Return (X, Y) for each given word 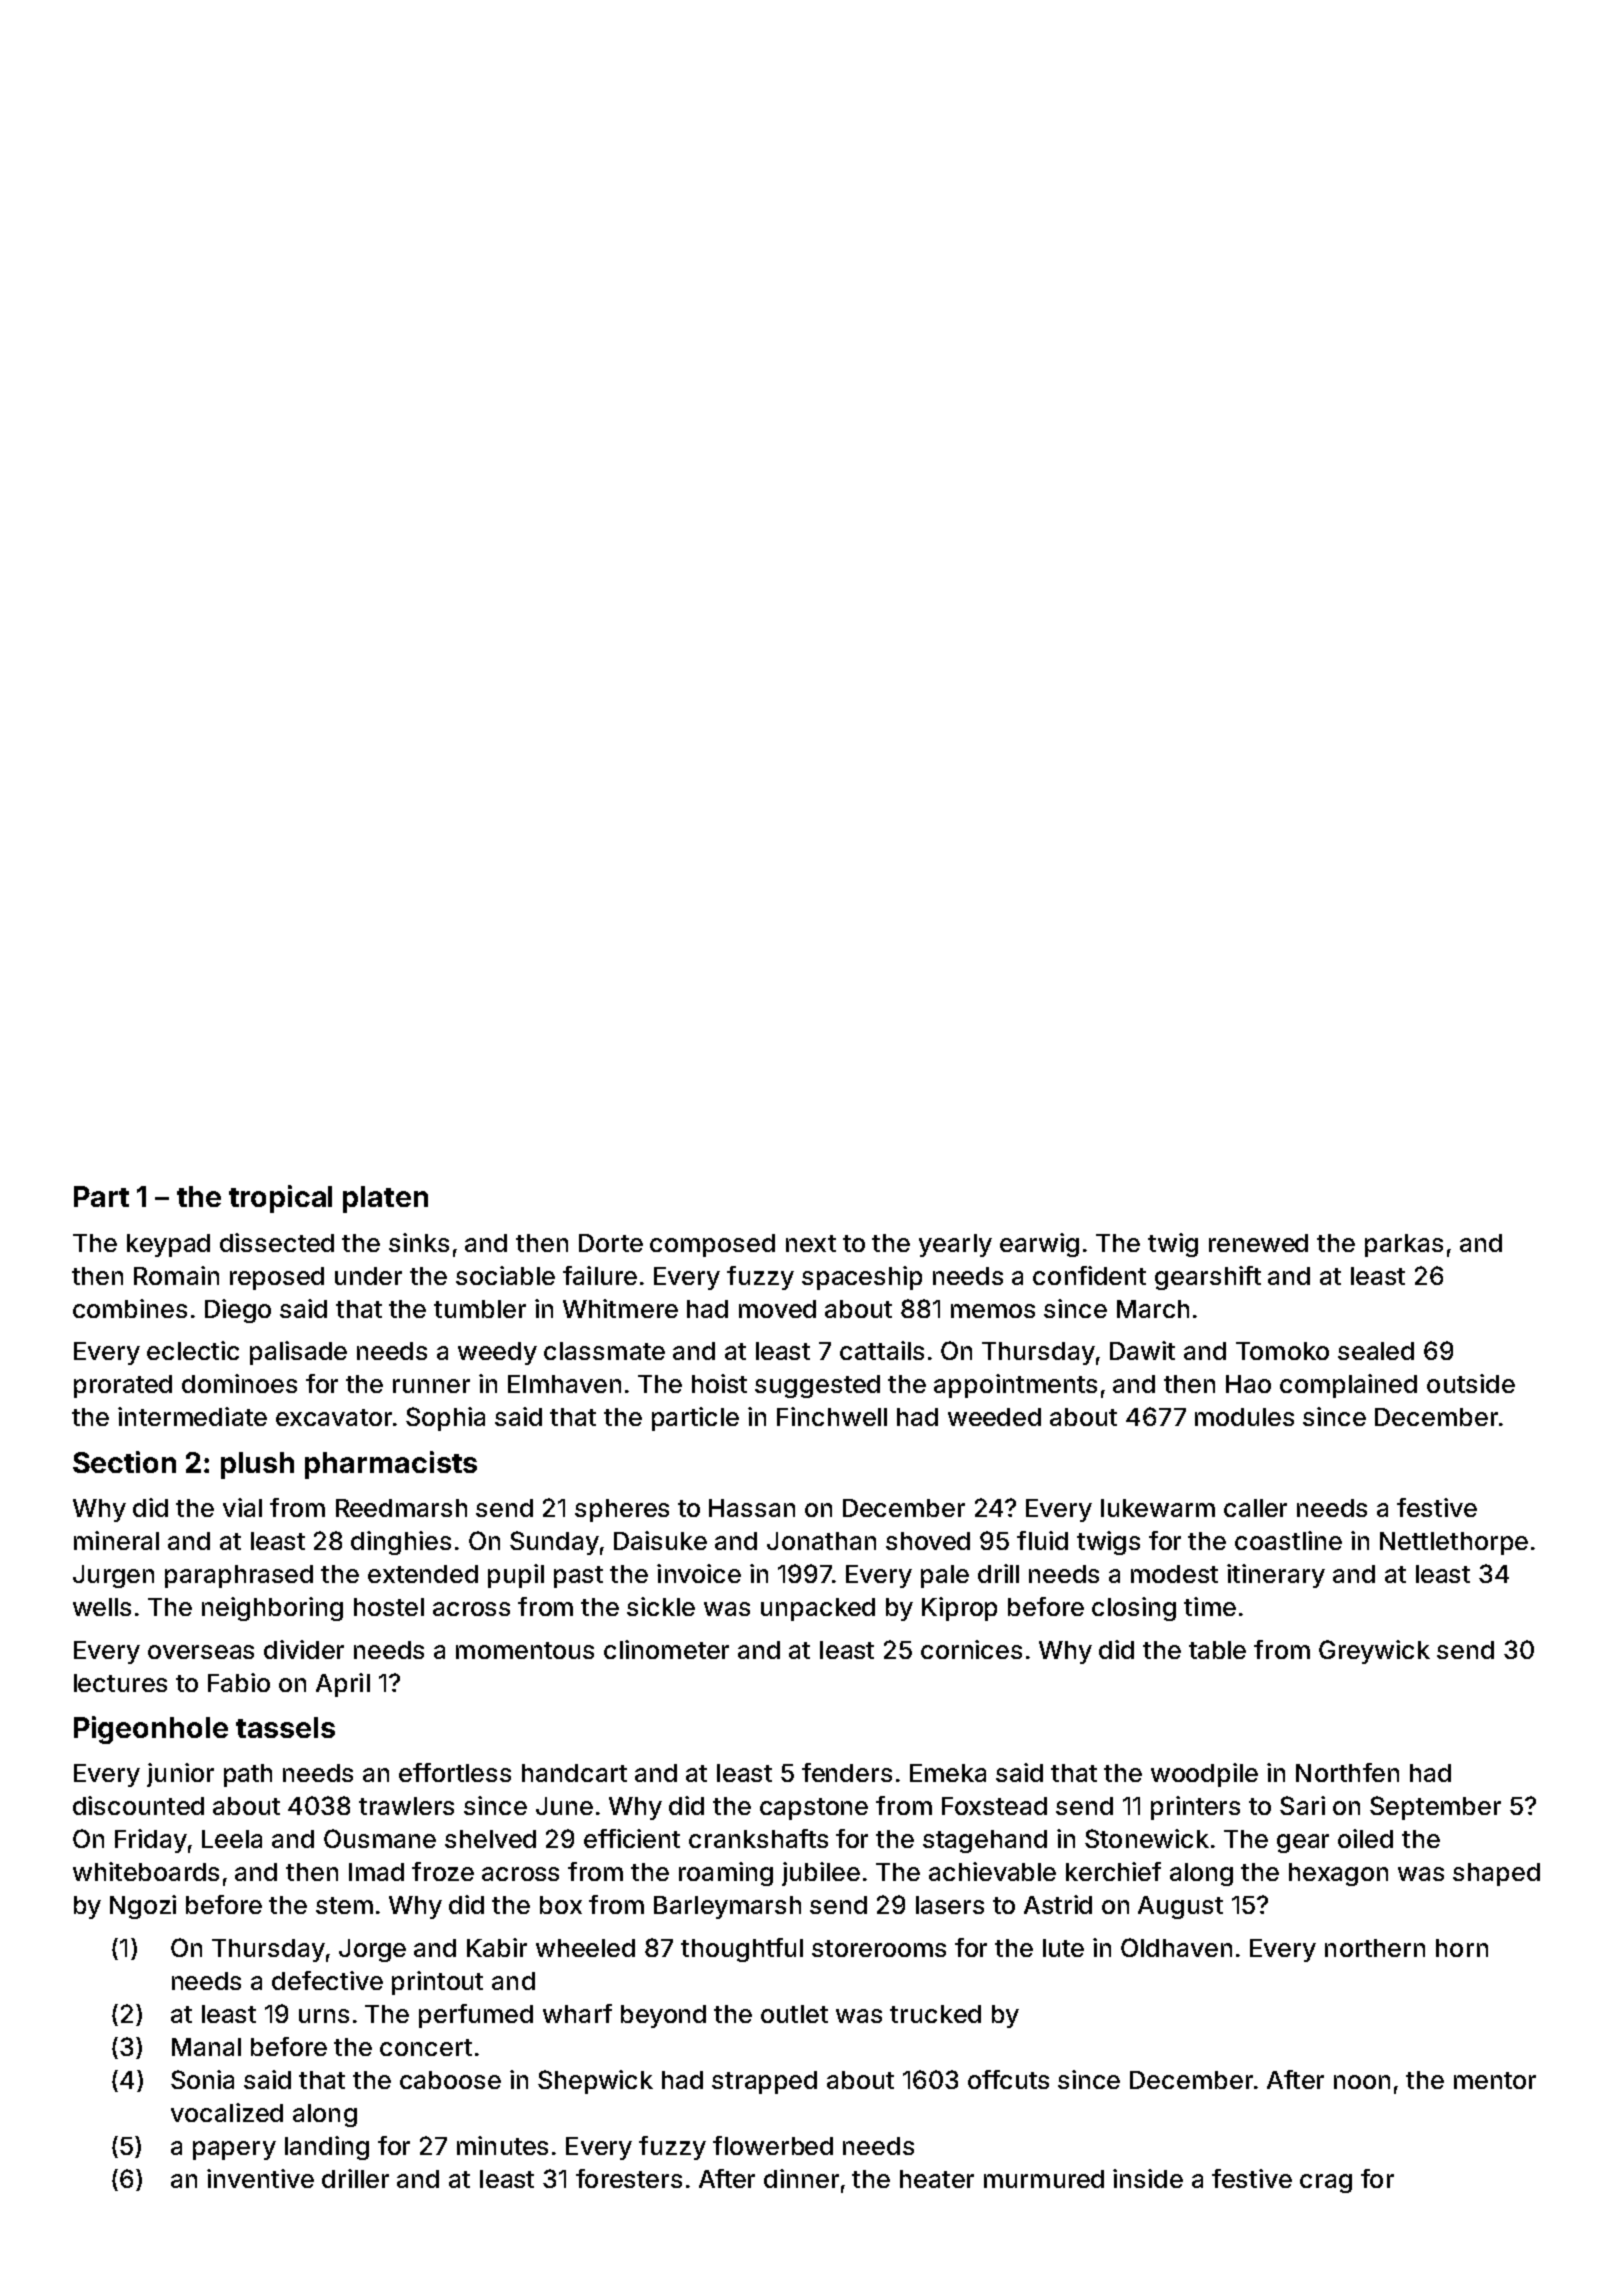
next (811, 1243)
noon (1362, 2082)
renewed (1258, 1243)
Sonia (202, 2079)
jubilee (821, 1874)
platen (385, 1199)
